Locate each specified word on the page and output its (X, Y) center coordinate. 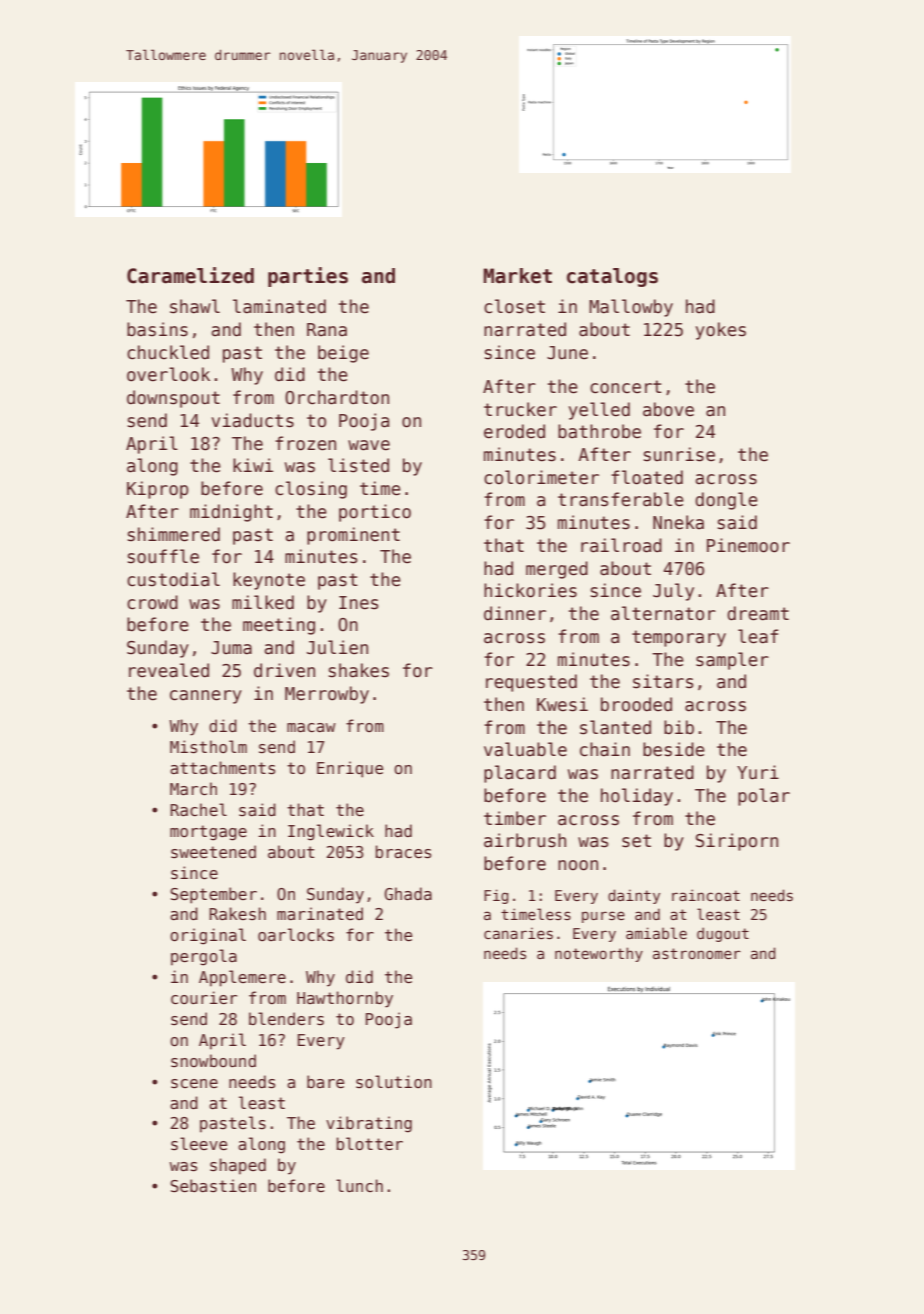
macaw (311, 727)
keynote (269, 581)
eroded (514, 431)
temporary (679, 638)
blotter (370, 1144)
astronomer (697, 953)
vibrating (369, 1124)
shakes (359, 670)
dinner (515, 613)
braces (403, 852)
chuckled (168, 352)
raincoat (706, 895)
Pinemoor (748, 545)
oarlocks (296, 935)
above (668, 409)
